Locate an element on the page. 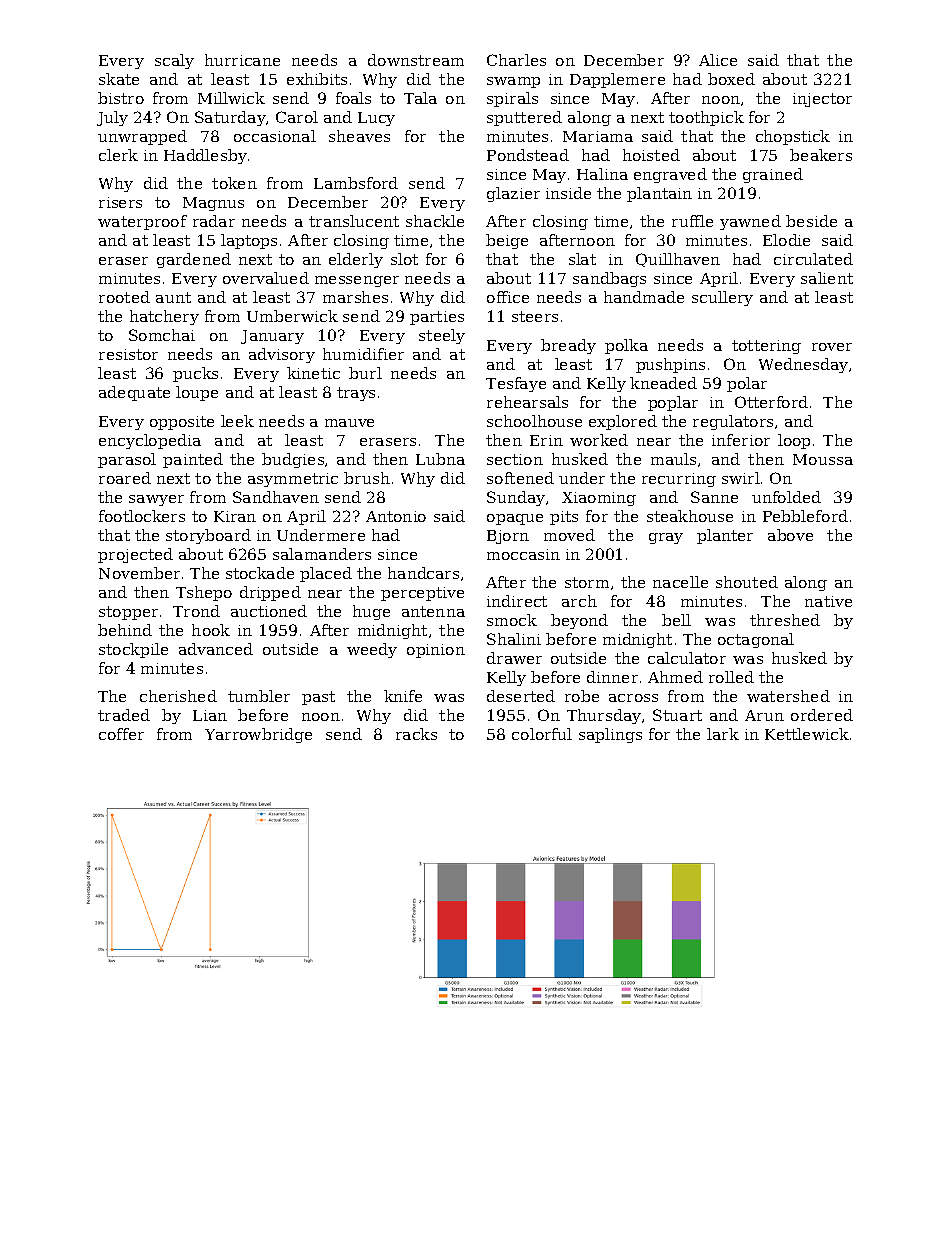 This document has width=952, height=1233. projected is located at coordinates (135, 555).
